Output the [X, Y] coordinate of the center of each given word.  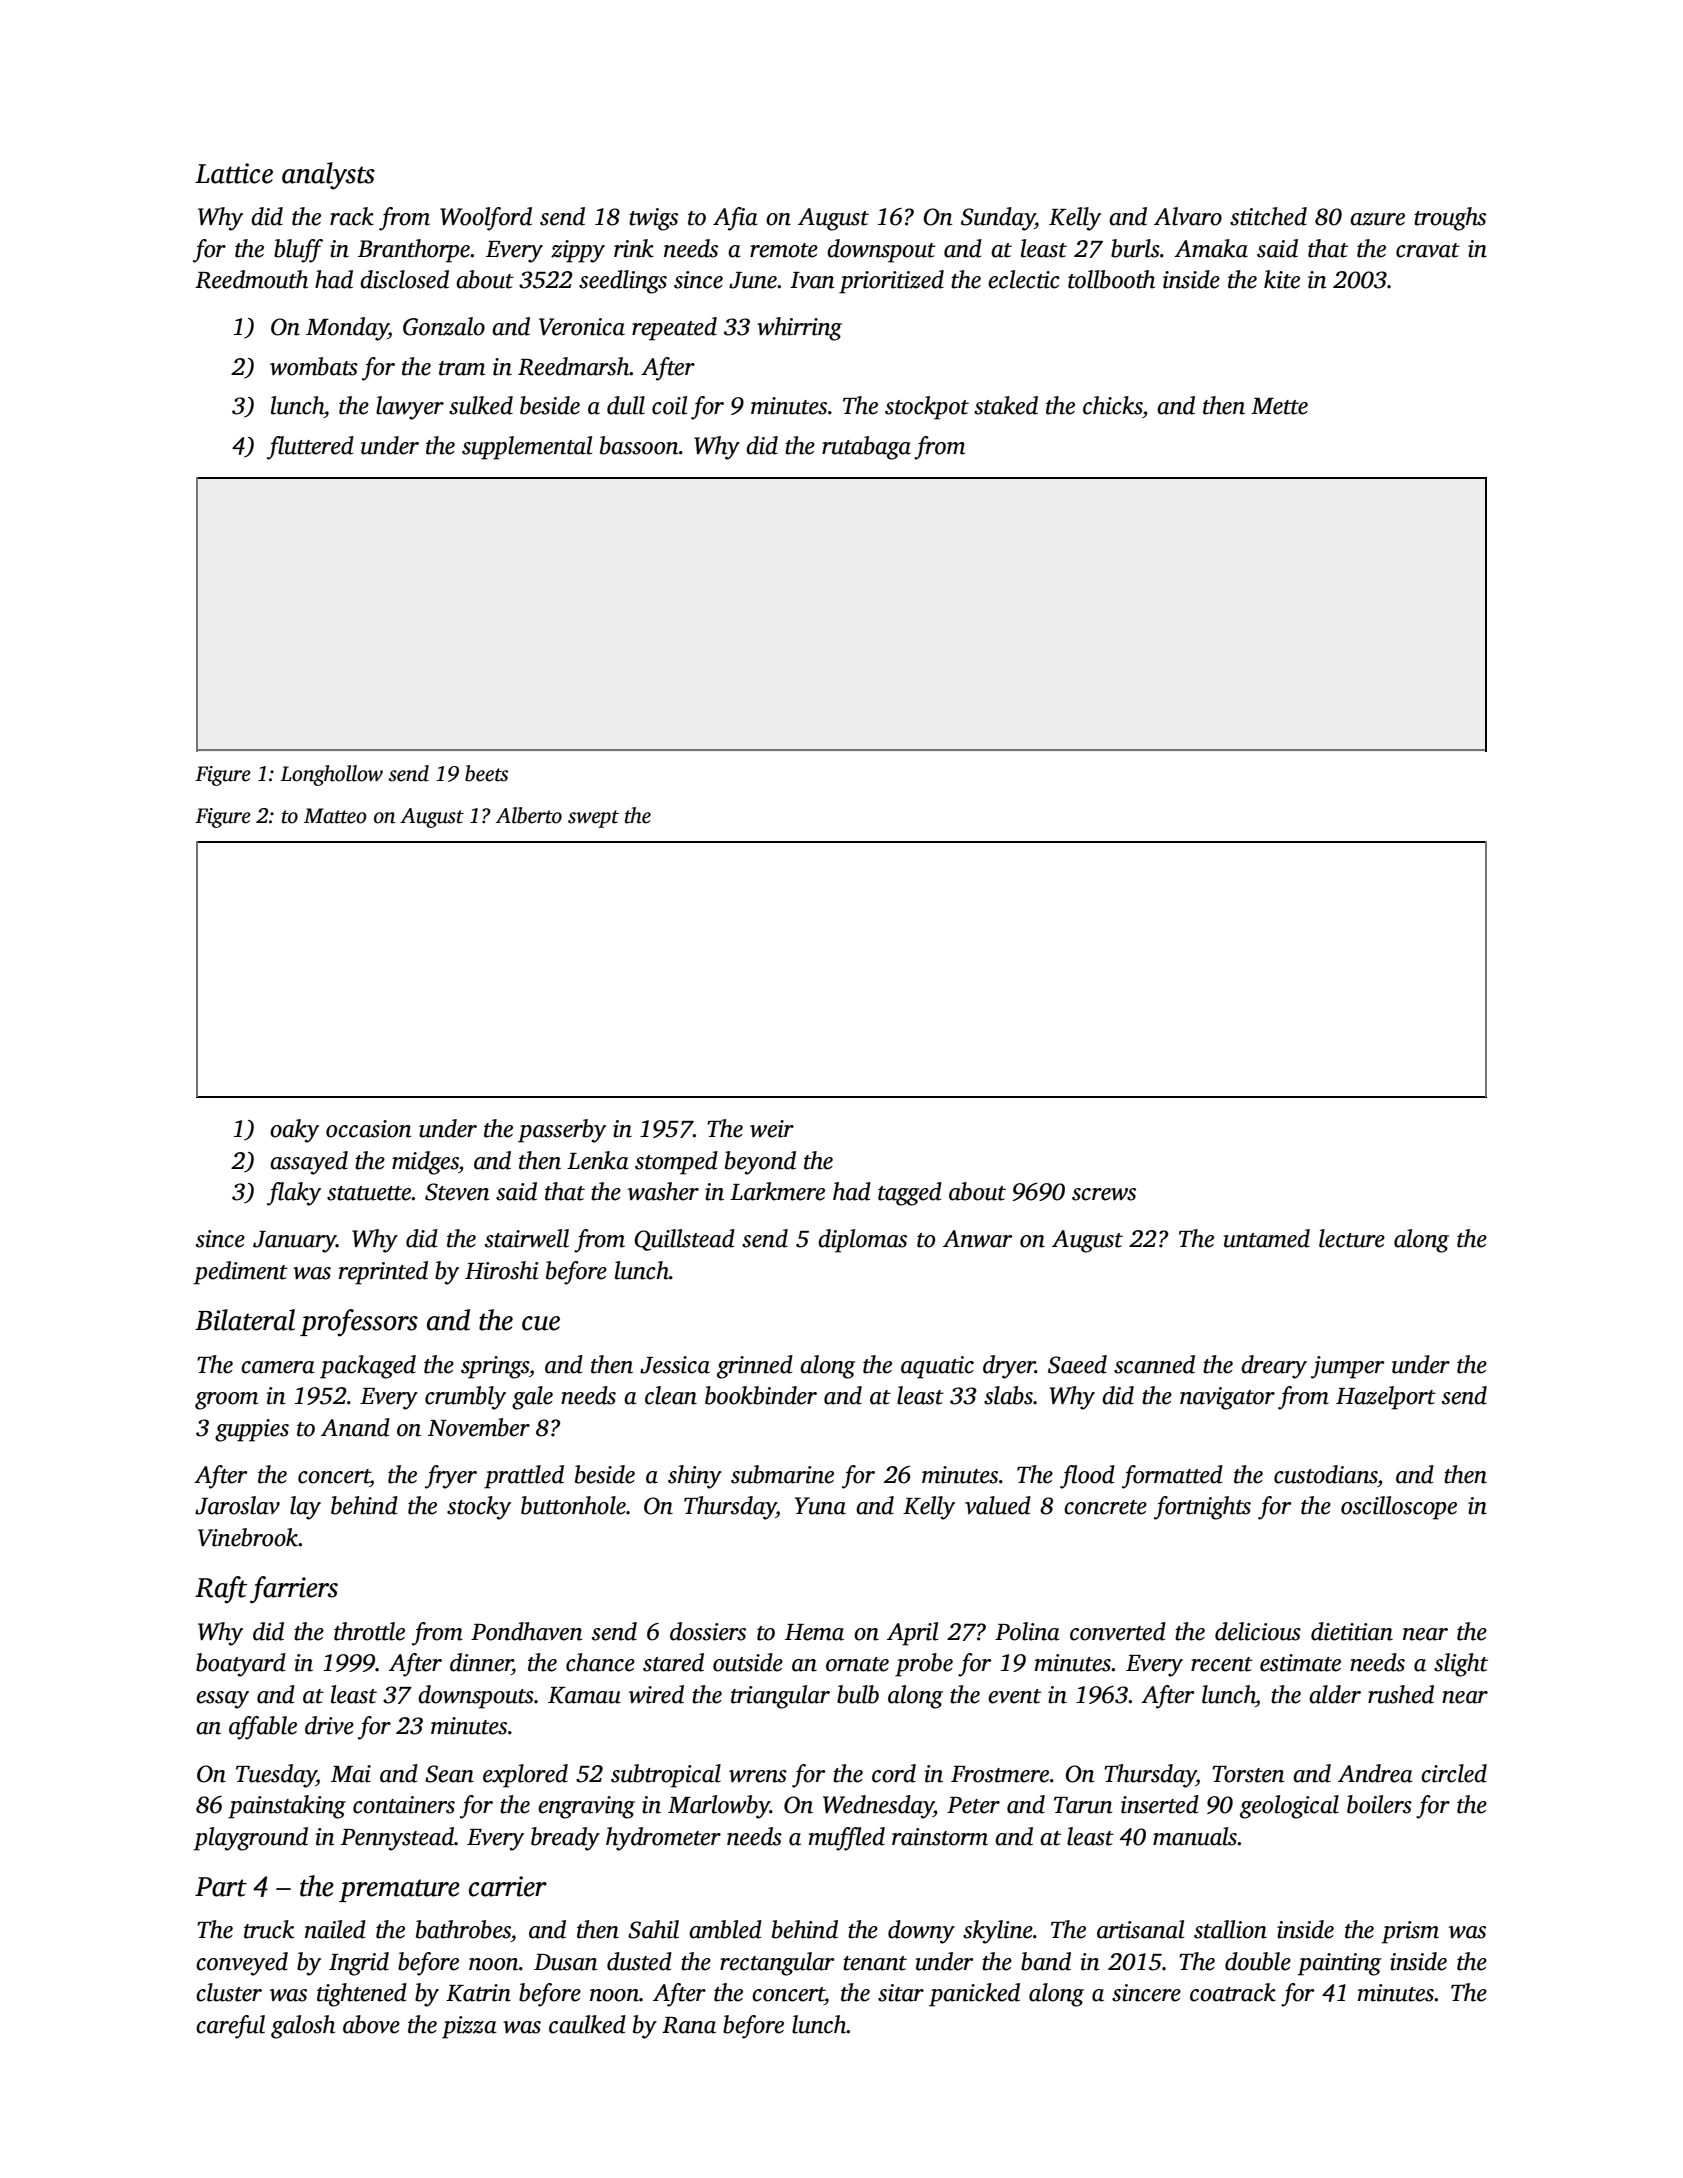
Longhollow [331, 775]
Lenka [598, 1160]
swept [593, 819]
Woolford [486, 219]
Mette [1279, 406]
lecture [1352, 1238]
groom [226, 1401]
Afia [735, 219]
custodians [1325, 1474]
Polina [1027, 1631]
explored [525, 1776]
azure [1377, 219]
